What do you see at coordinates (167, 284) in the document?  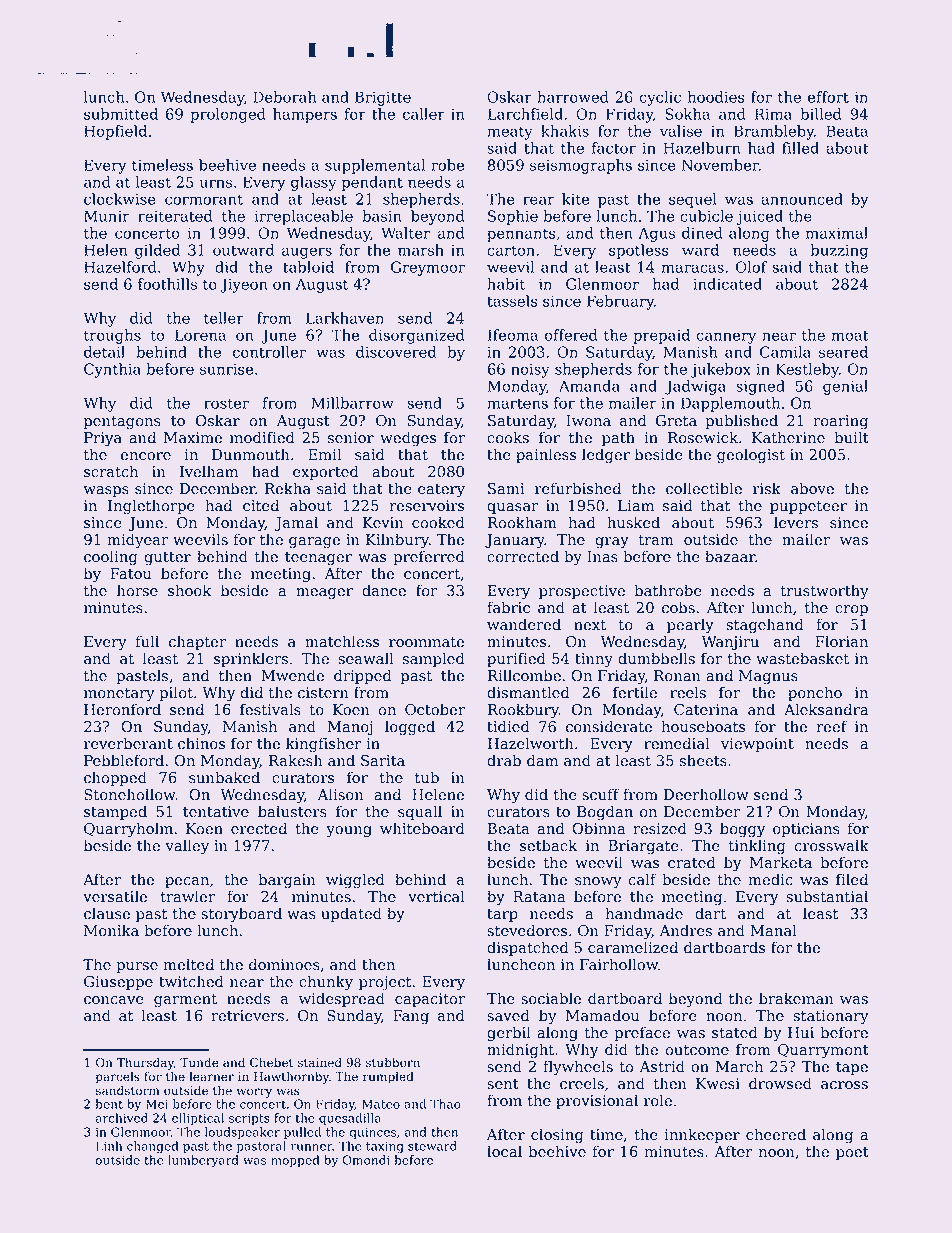 I see `foothills` at bounding box center [167, 284].
